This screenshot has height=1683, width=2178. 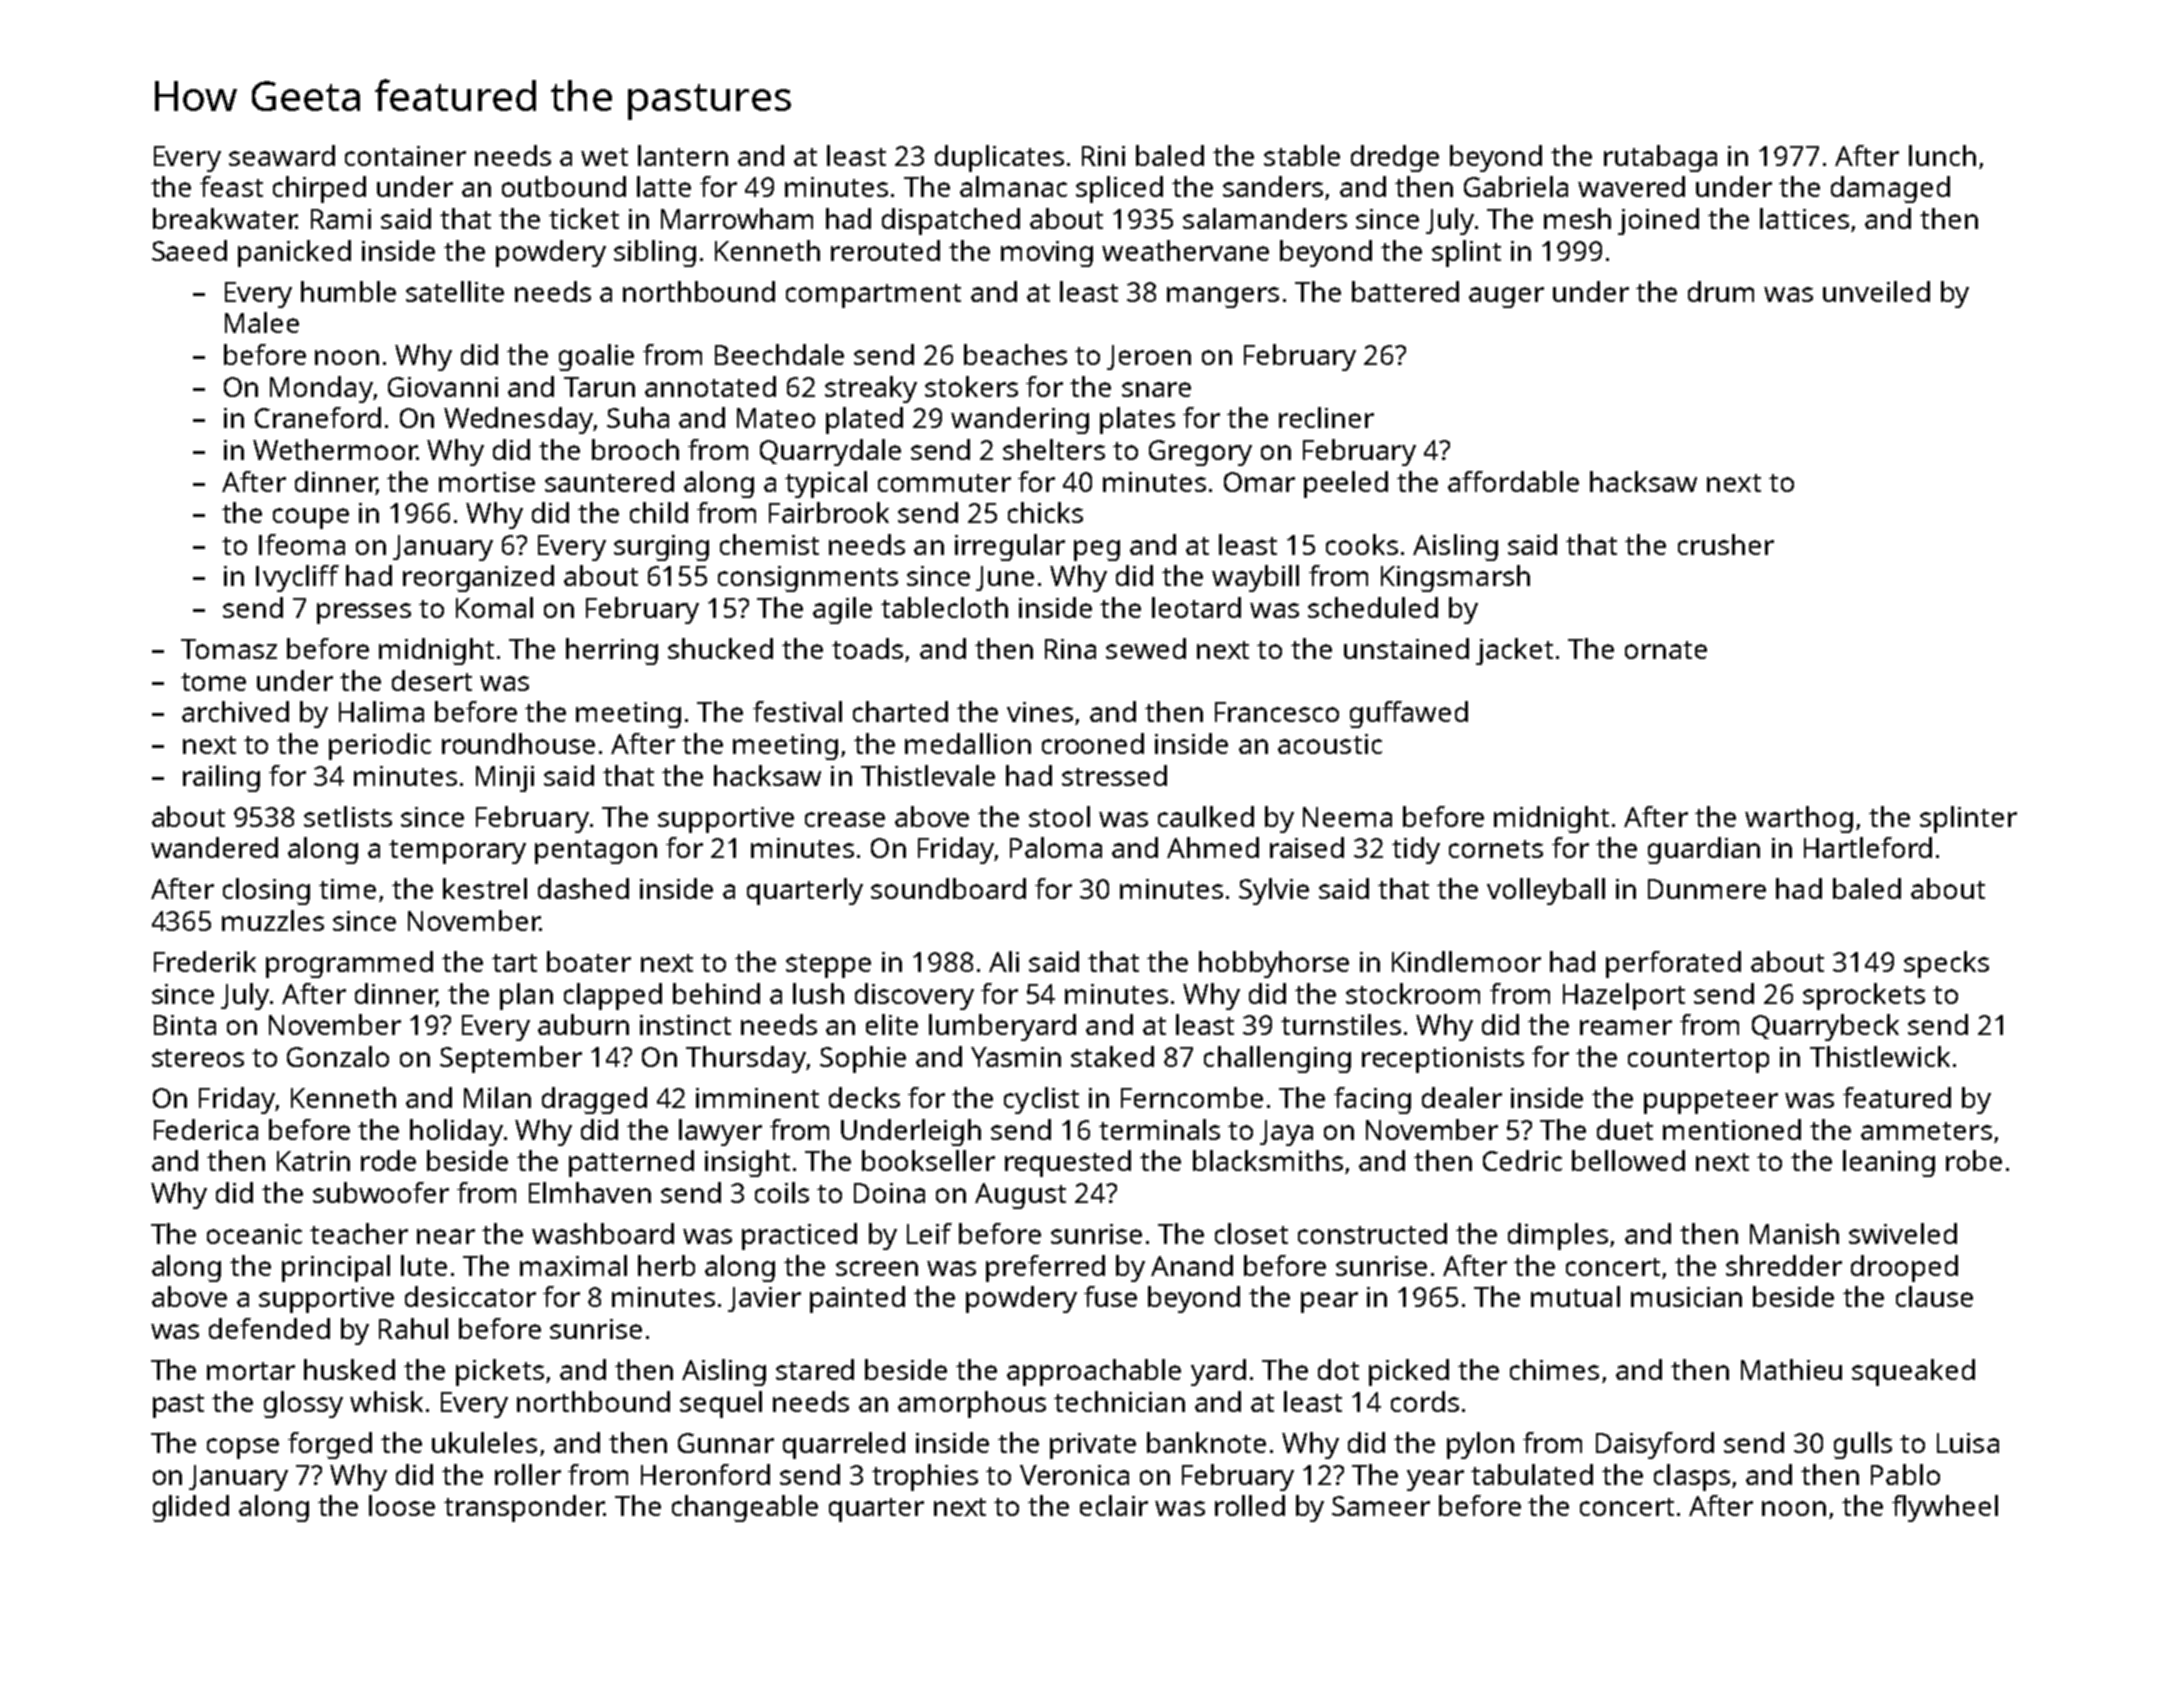 I want to click on moving, so click(x=1047, y=254).
